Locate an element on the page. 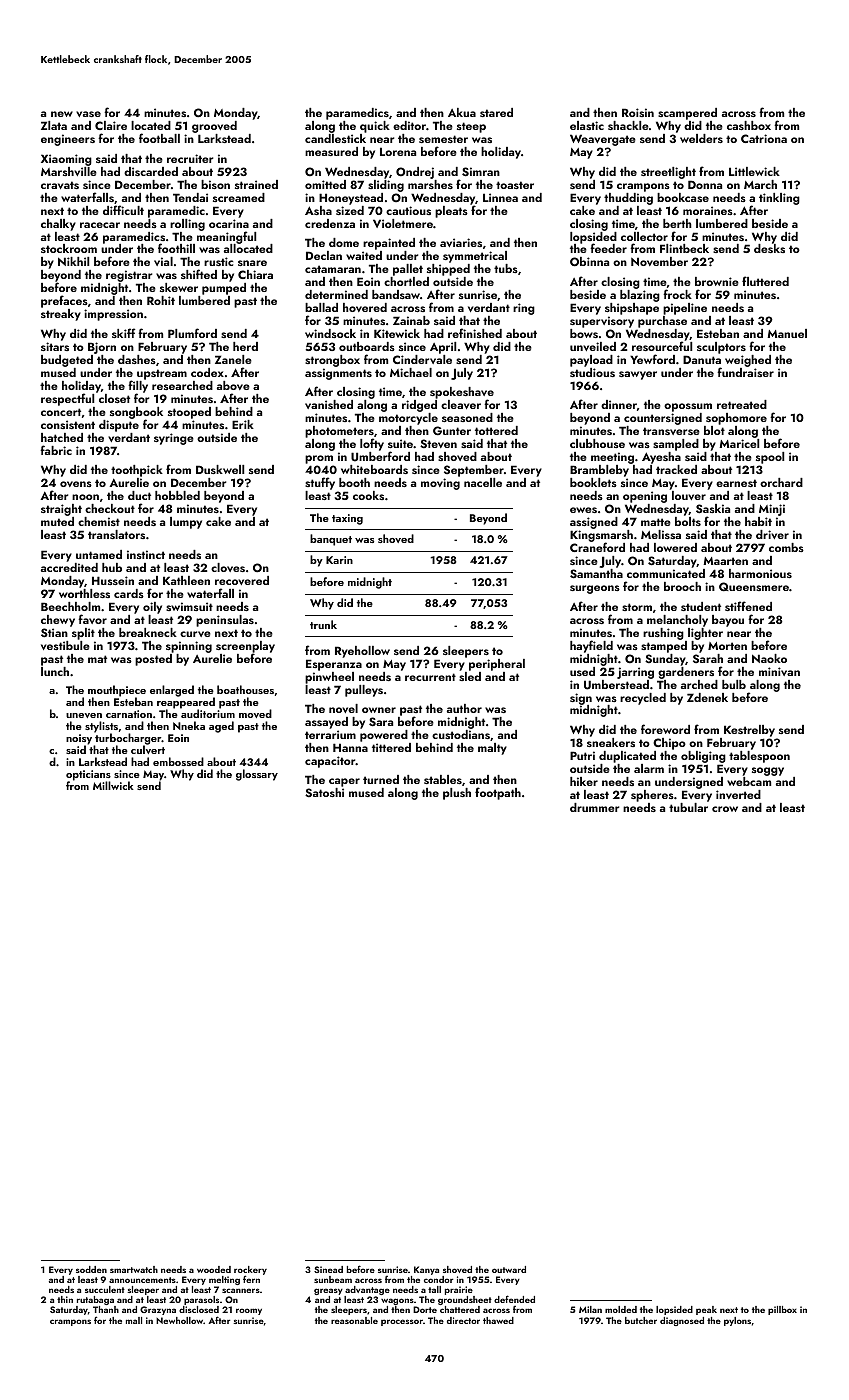  accredited is located at coordinates (69, 567).
